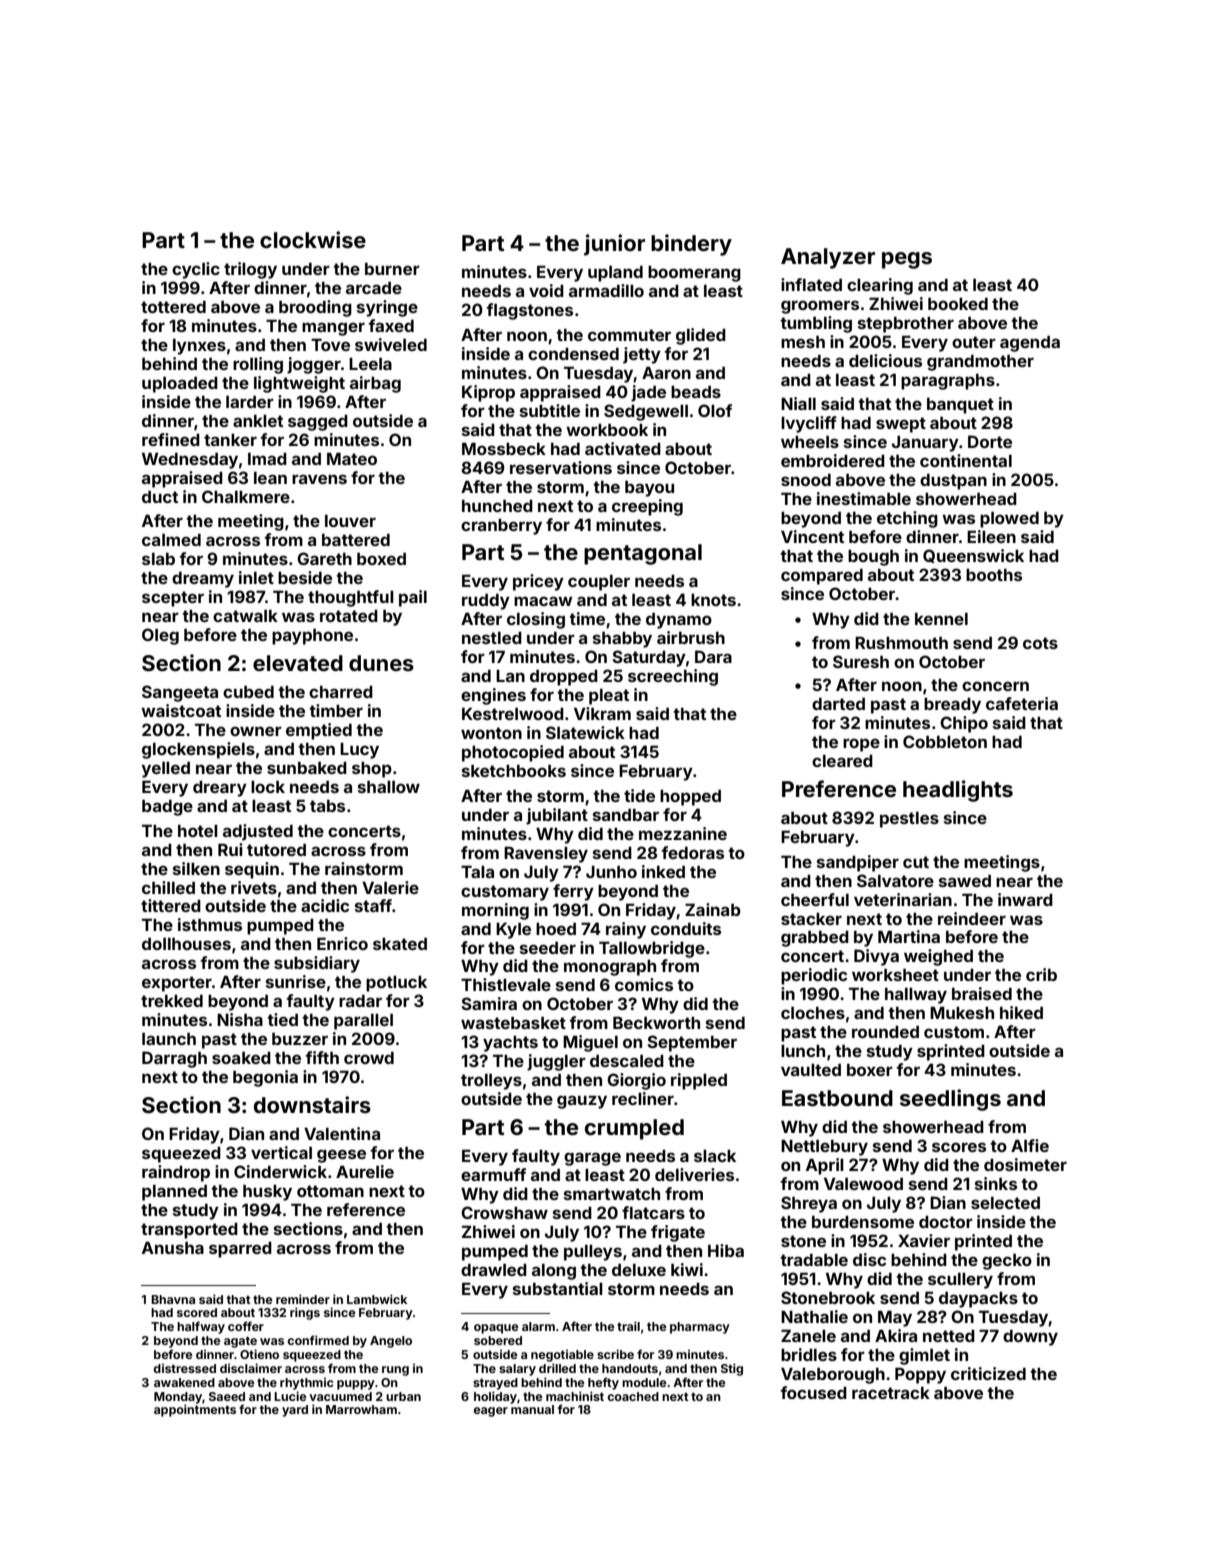 Image resolution: width=1209 pixels, height=1565 pixels. What do you see at coordinates (903, 899) in the screenshot?
I see `veterinarian` at bounding box center [903, 899].
